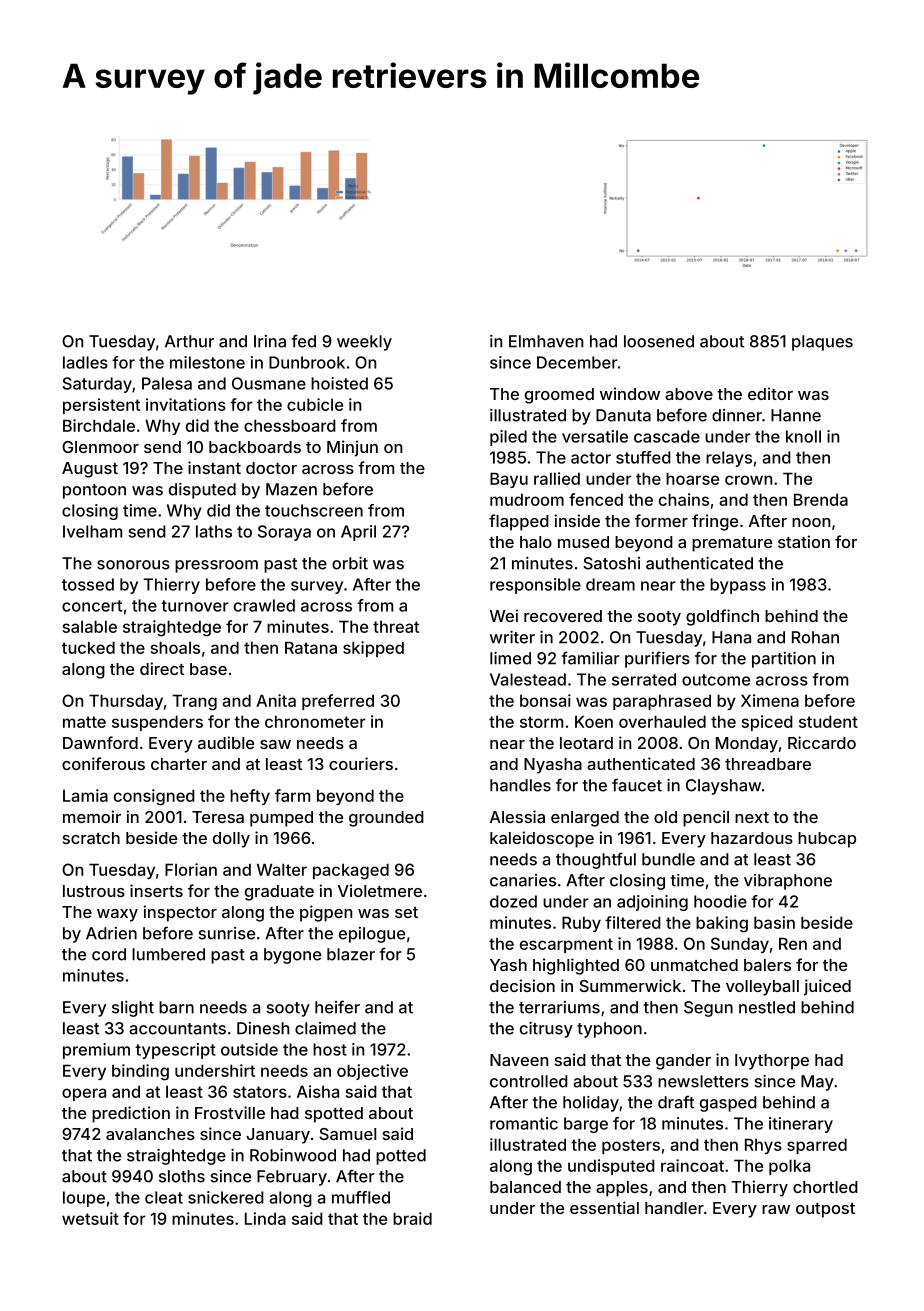  I want to click on next, so click(752, 817).
